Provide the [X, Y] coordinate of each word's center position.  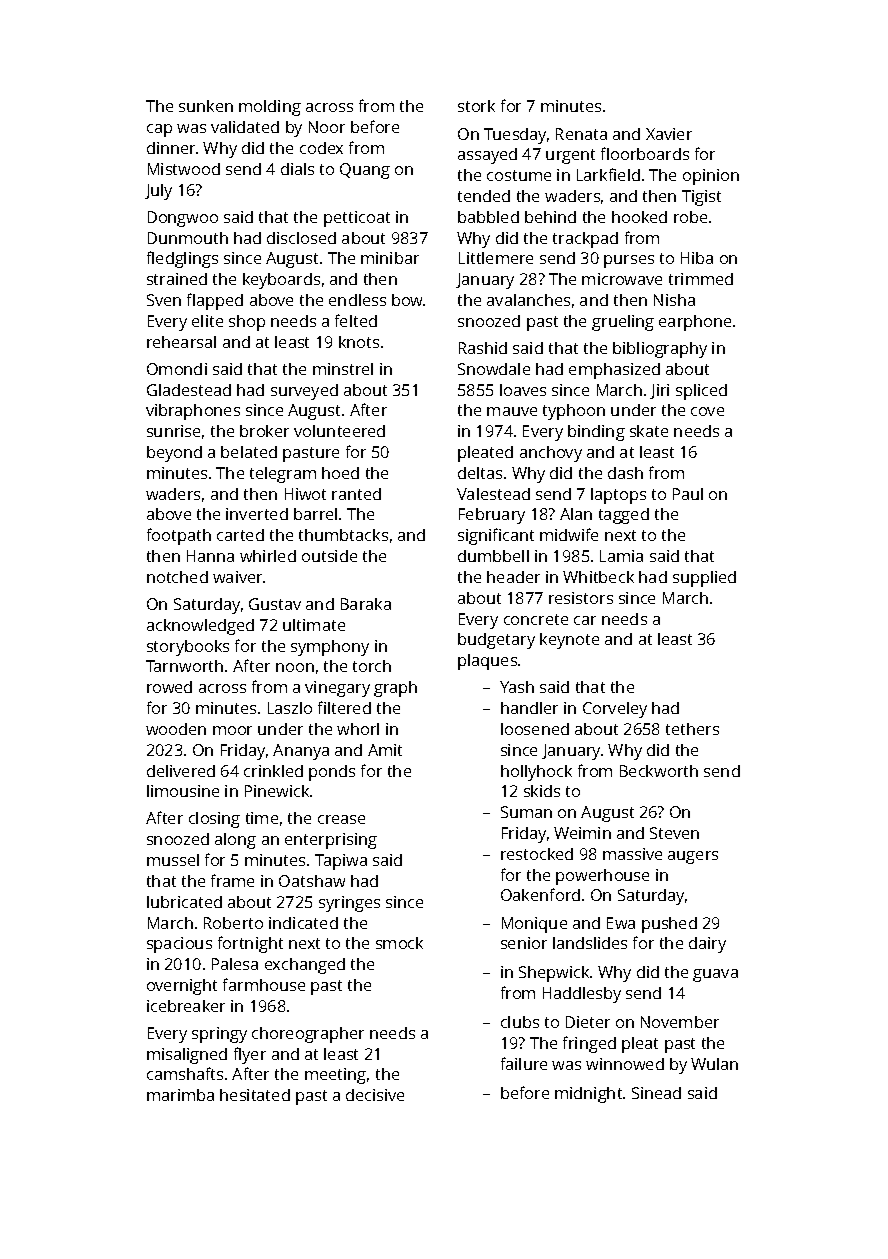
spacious [179, 945]
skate [649, 431]
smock [399, 943]
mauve [512, 411]
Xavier [669, 134]
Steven [674, 833]
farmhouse [264, 984]
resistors [581, 598]
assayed [487, 156]
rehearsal [181, 342]
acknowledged [200, 627]
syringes [349, 904]
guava [715, 975]
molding [270, 108]
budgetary [496, 641]
